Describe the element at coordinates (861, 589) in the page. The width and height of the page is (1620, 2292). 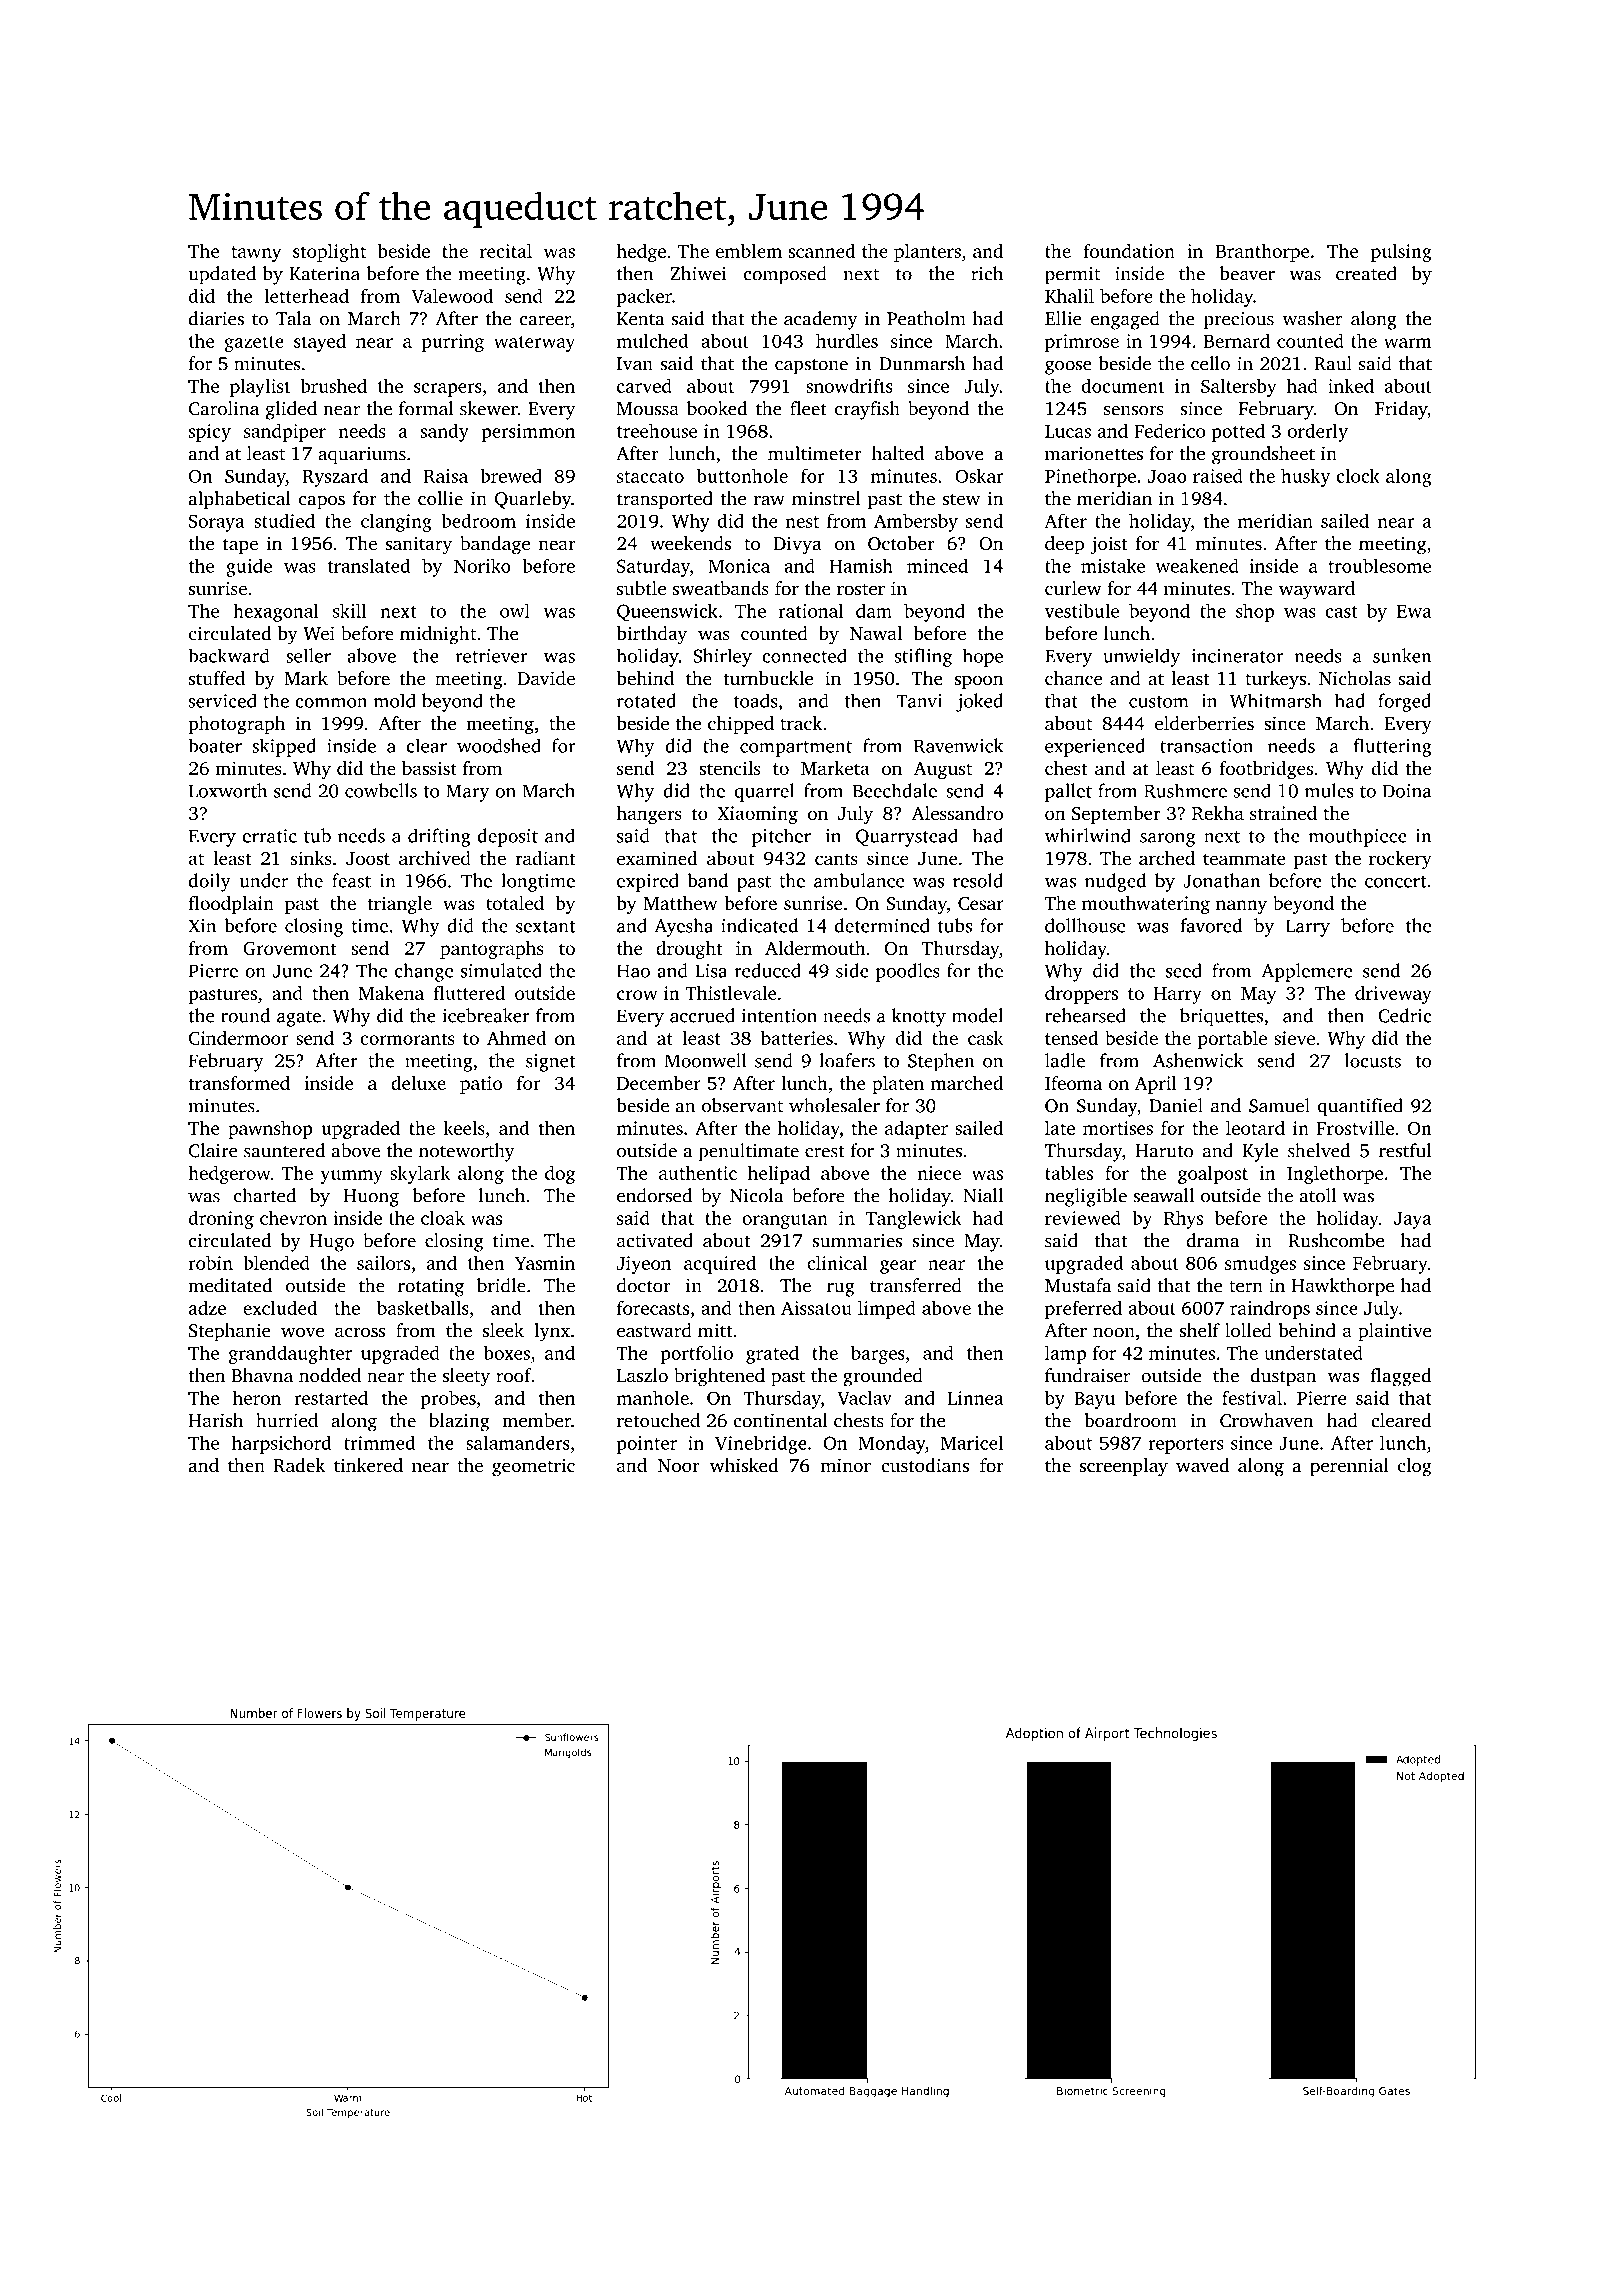
I see `roster` at that location.
